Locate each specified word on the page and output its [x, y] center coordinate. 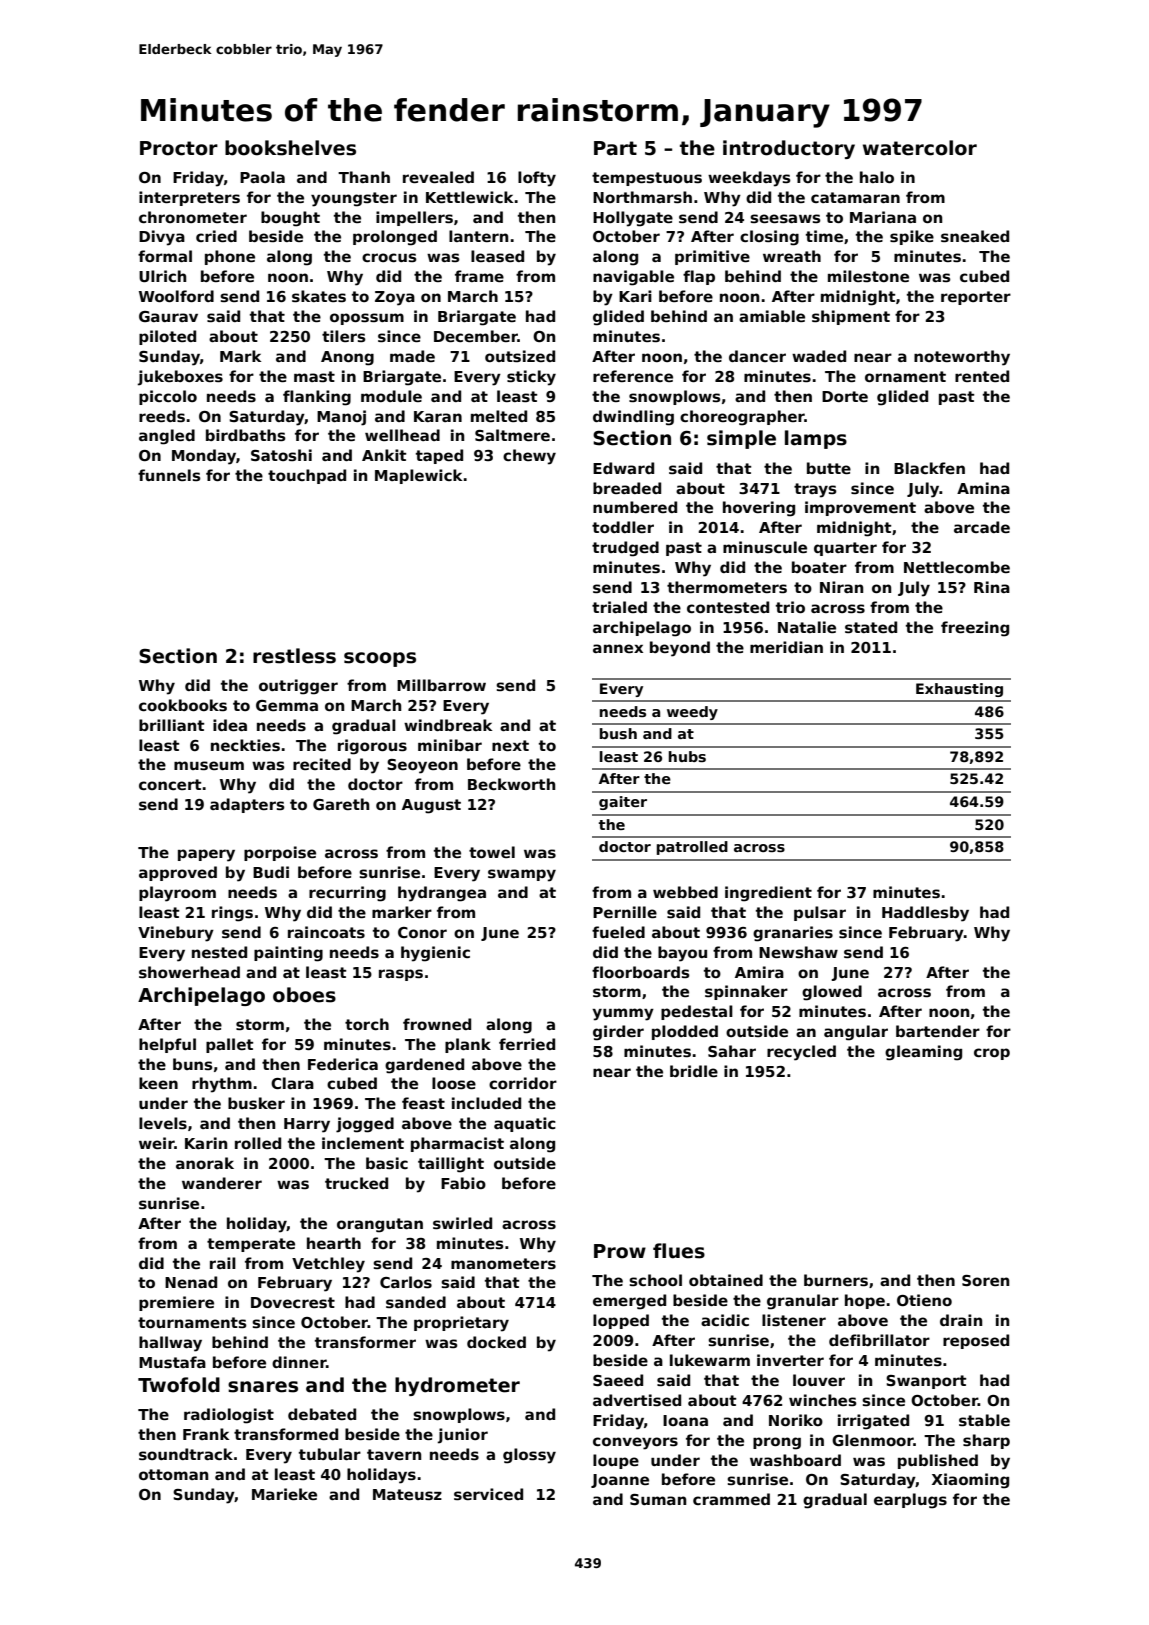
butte [829, 468]
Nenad [191, 1282]
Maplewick [418, 476]
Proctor [179, 148]
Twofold [179, 1385]
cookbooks [183, 705]
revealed [438, 177]
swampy [522, 875]
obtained [726, 1280]
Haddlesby [925, 914]
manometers [503, 1263]
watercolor [920, 148]
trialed [619, 607]
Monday [204, 457]
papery [206, 855]
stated [871, 627]
